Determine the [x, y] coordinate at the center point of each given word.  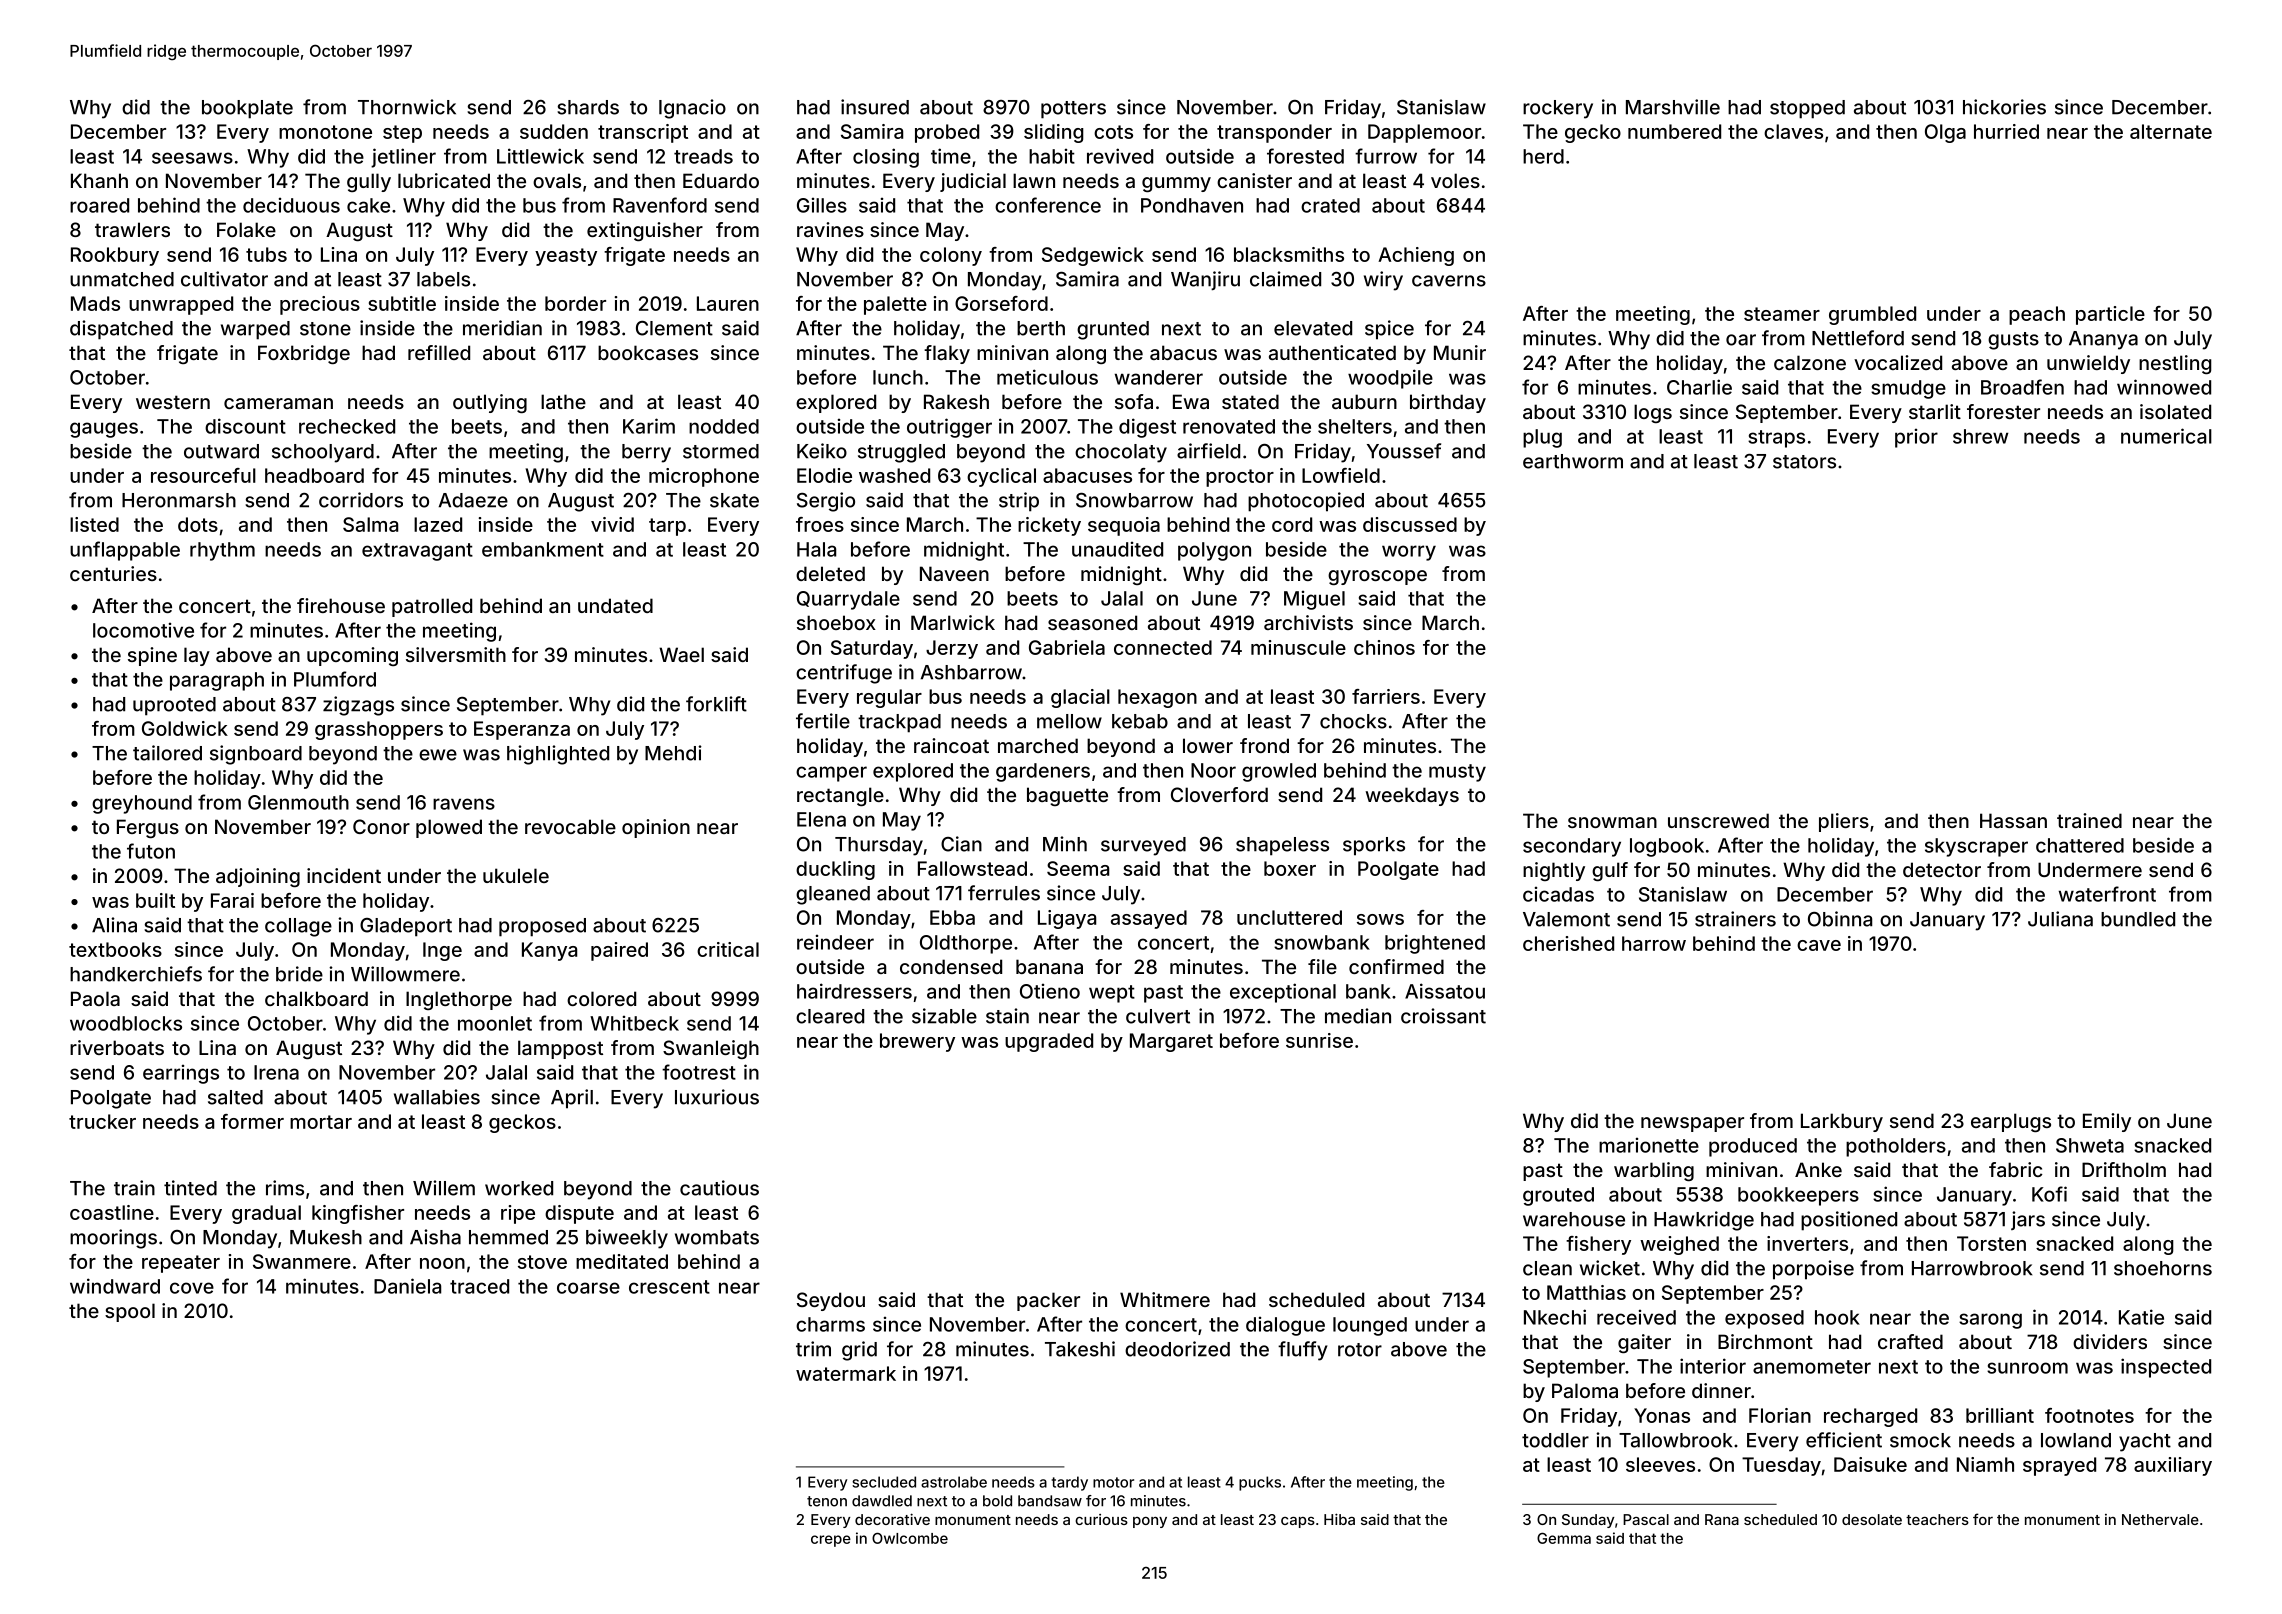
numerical [2166, 436]
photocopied [1306, 502]
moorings [113, 1239]
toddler [1555, 1440]
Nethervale [2160, 1519]
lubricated [444, 180]
